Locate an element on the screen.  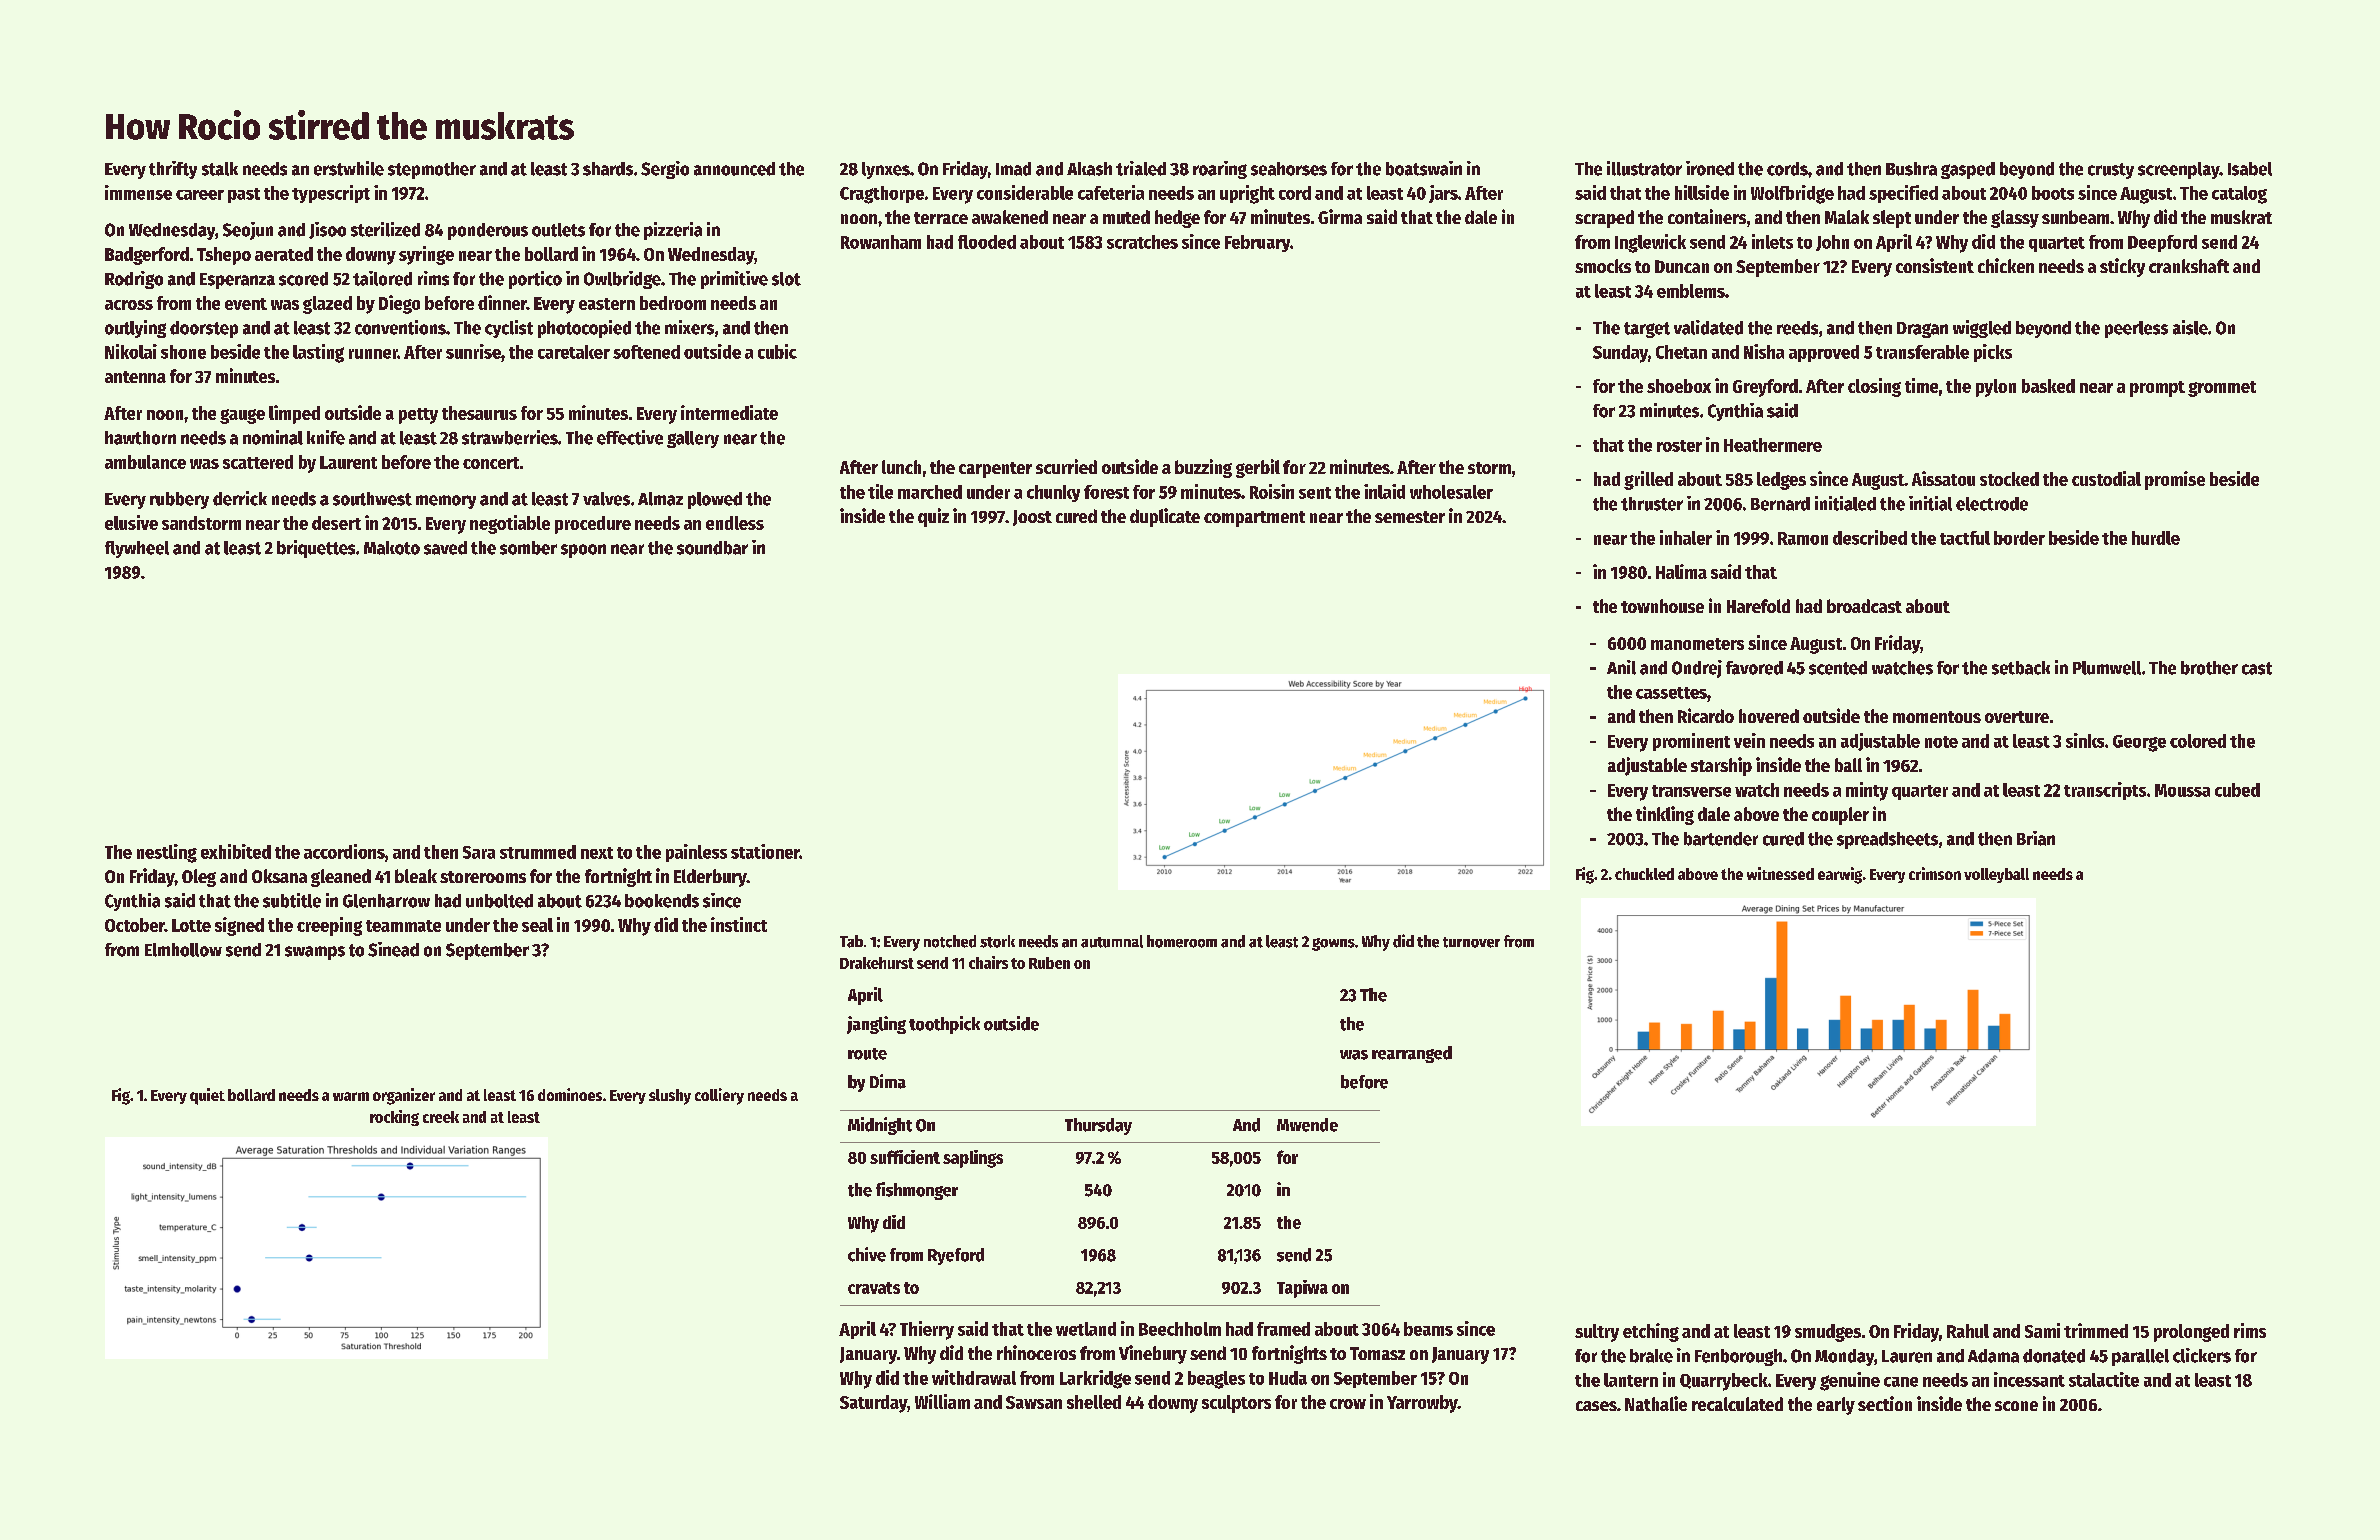
Sara is located at coordinates (479, 852).
